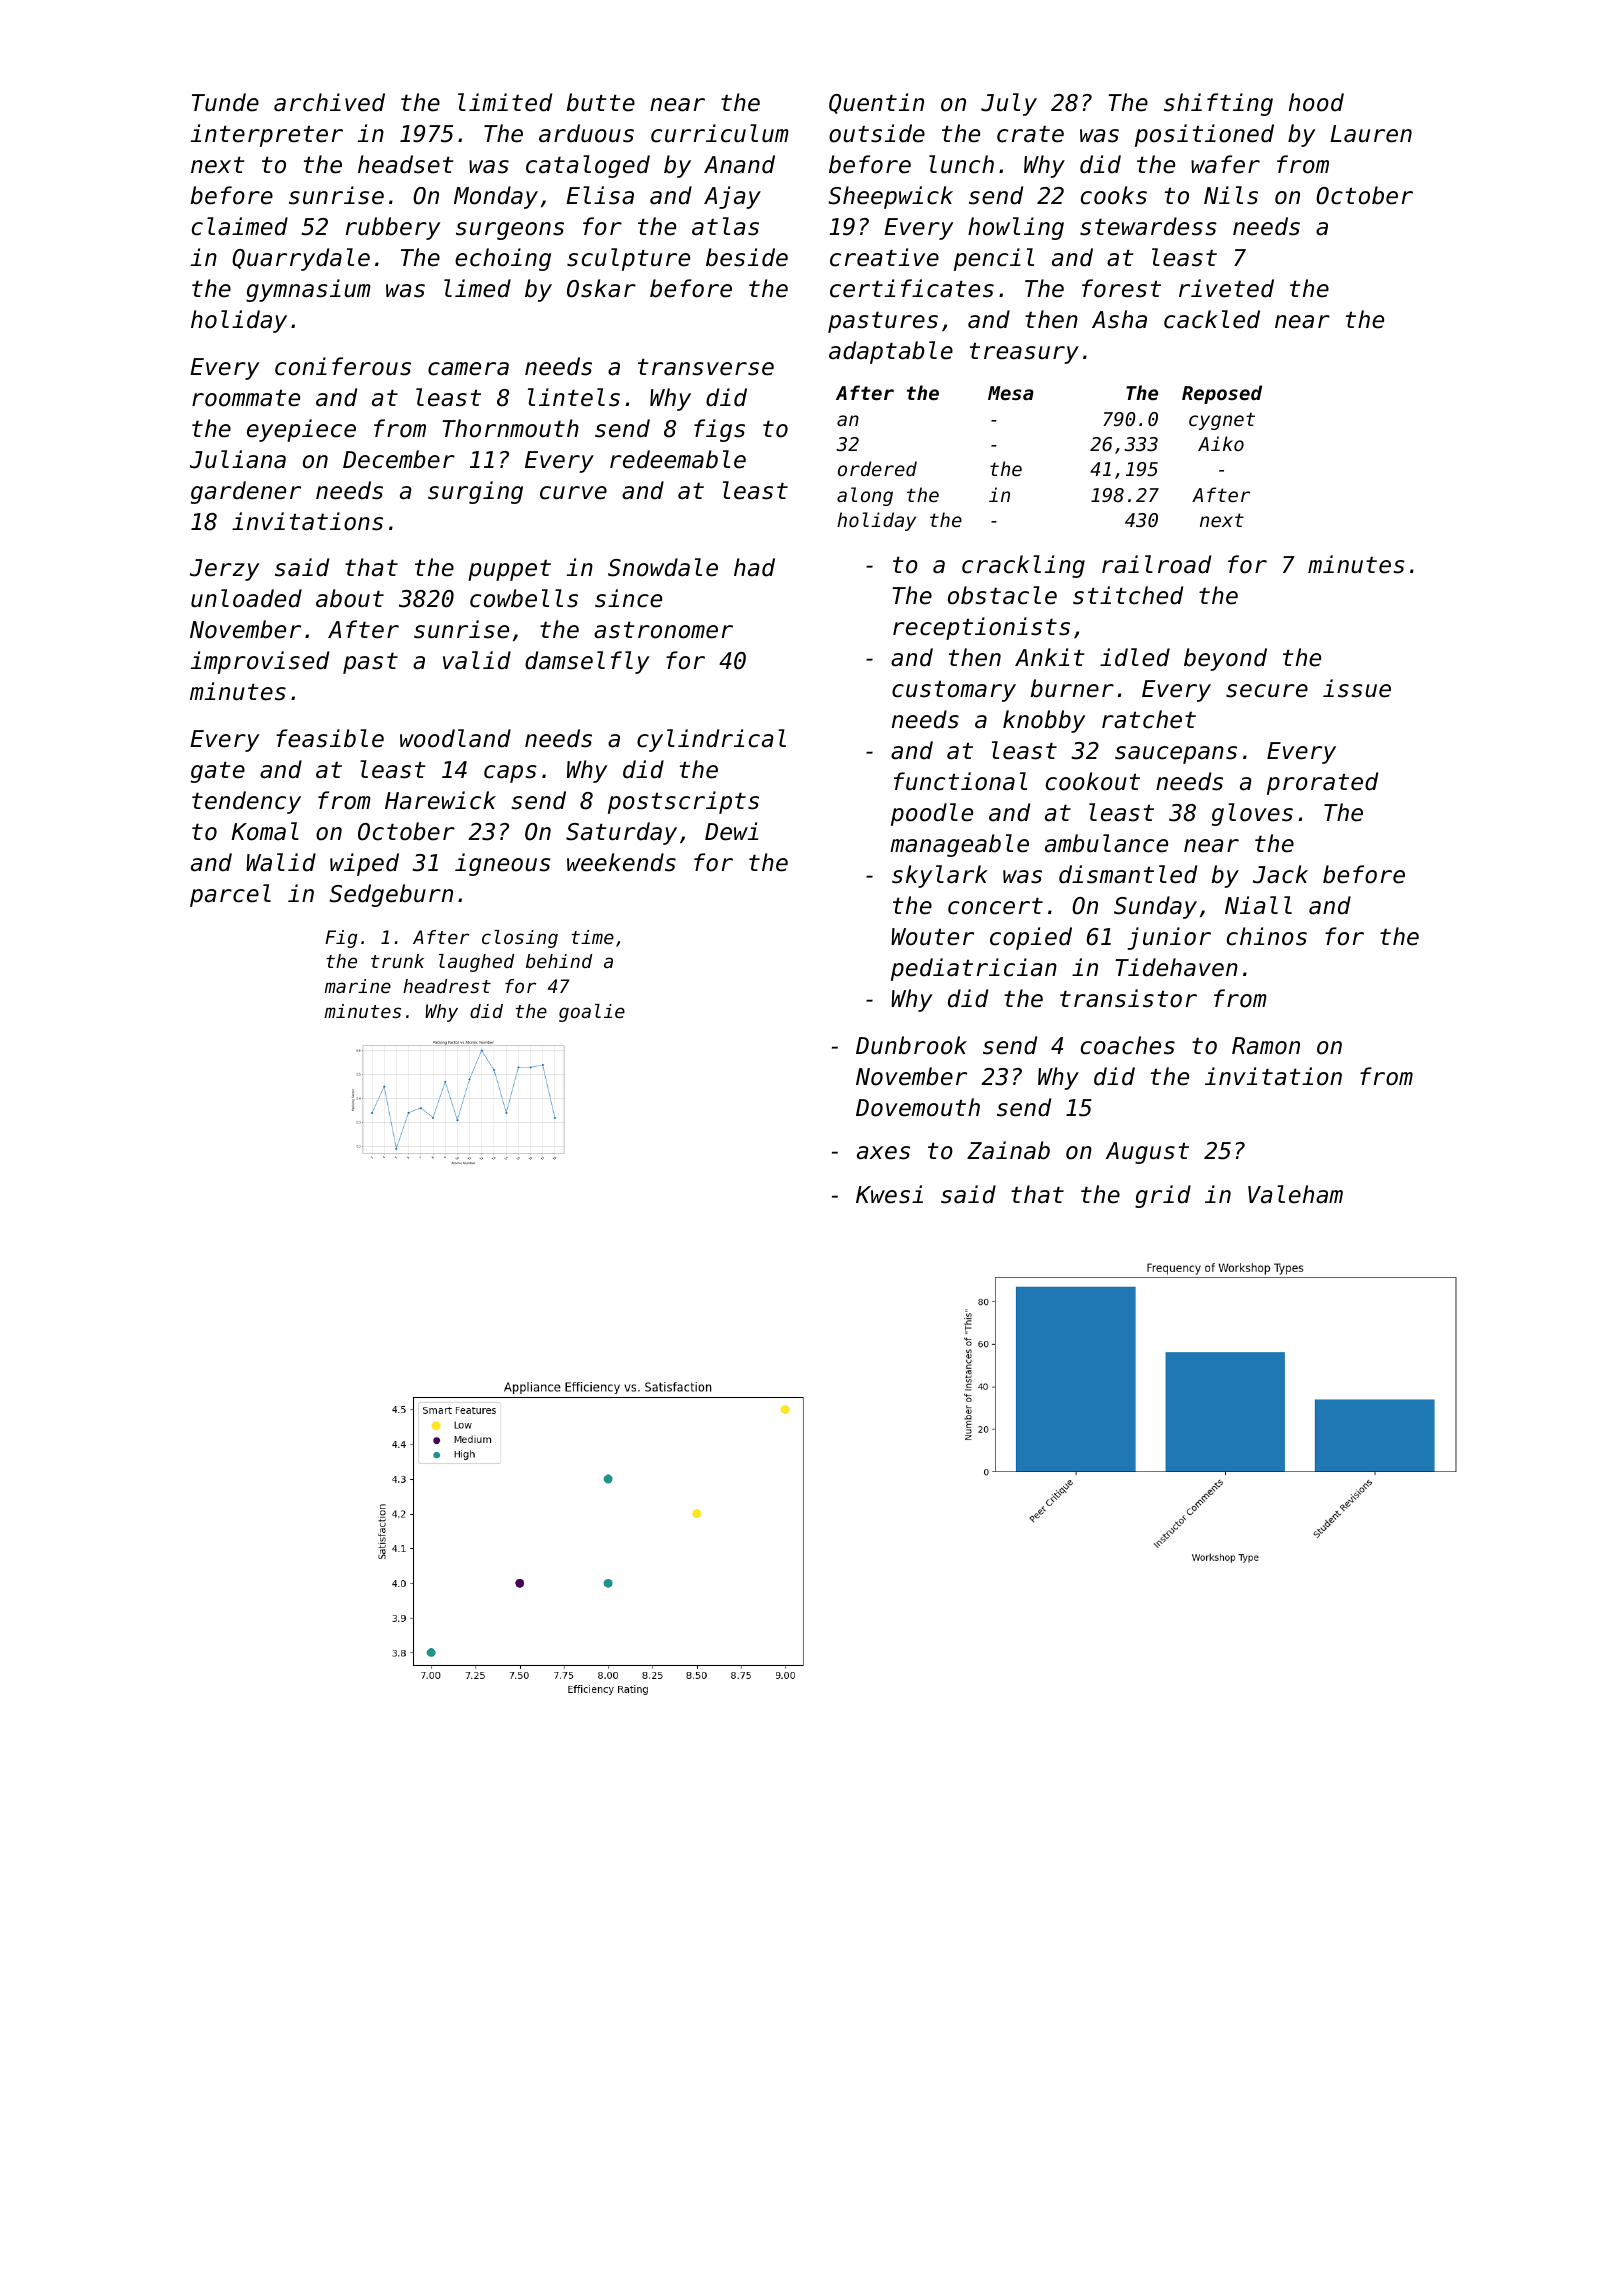 The width and height of the screenshot is (1620, 2292). I want to click on skylark, so click(940, 876).
